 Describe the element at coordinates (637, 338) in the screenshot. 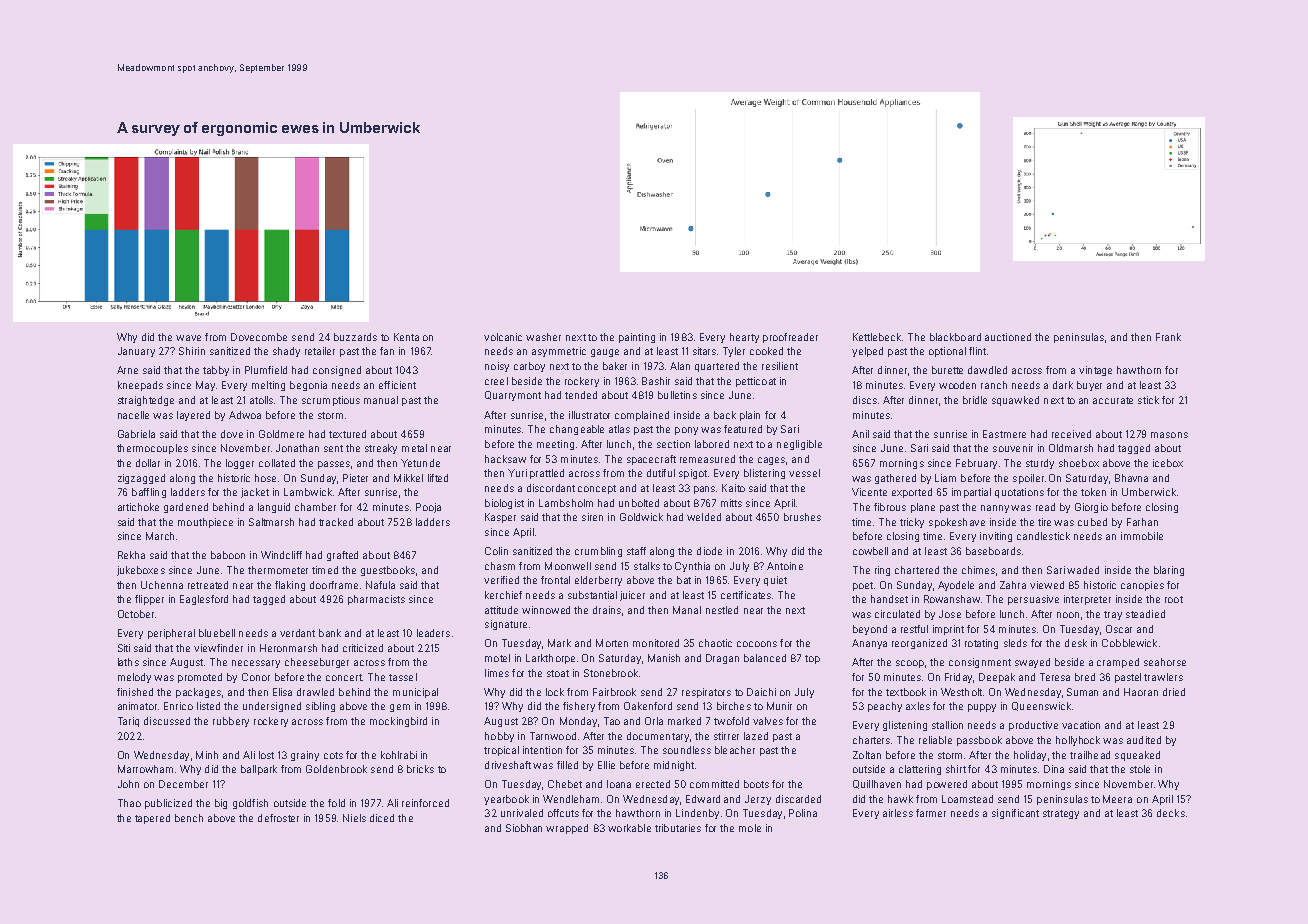

I see `painting` at that location.
